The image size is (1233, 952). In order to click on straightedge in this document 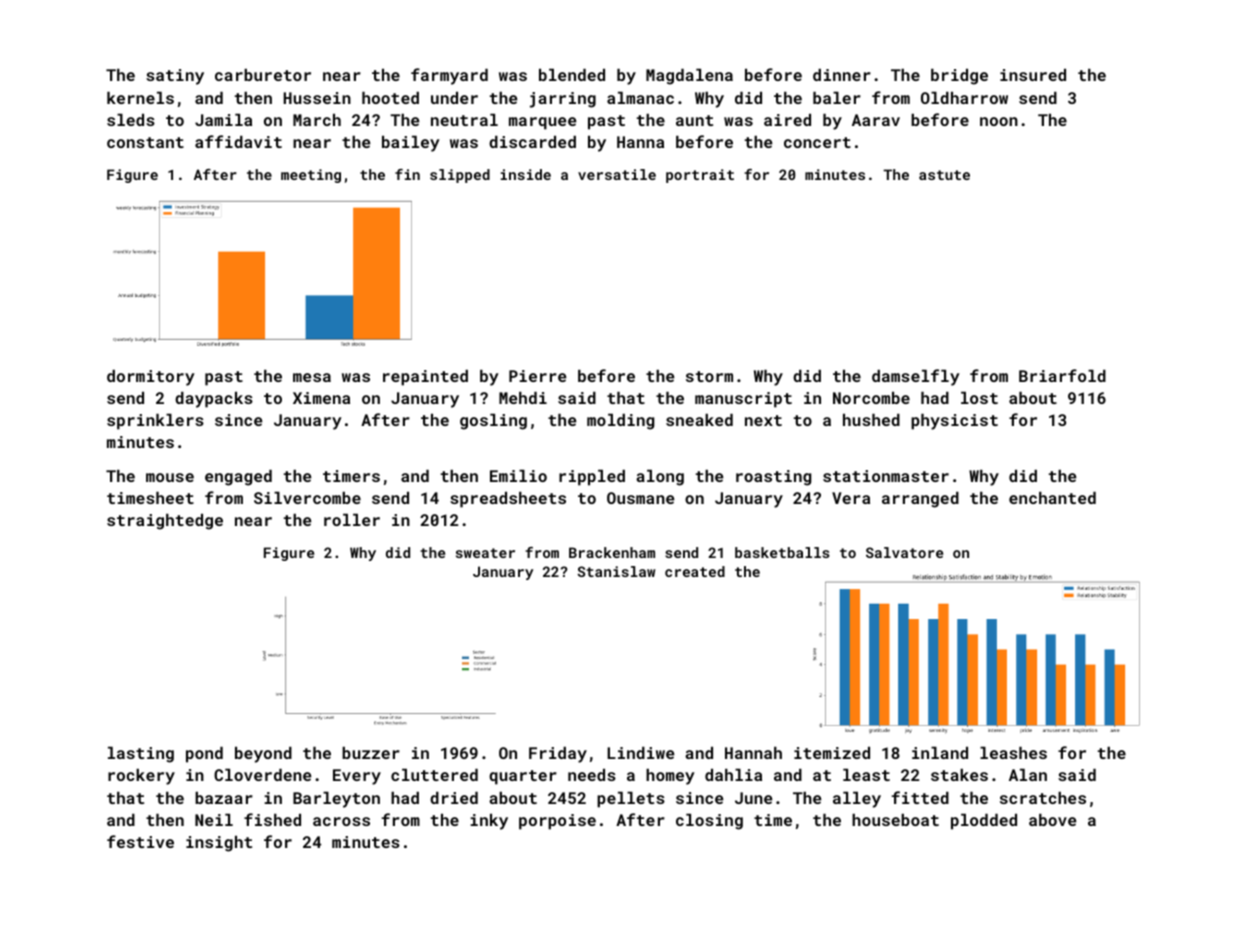, I will do `click(165, 522)`.
